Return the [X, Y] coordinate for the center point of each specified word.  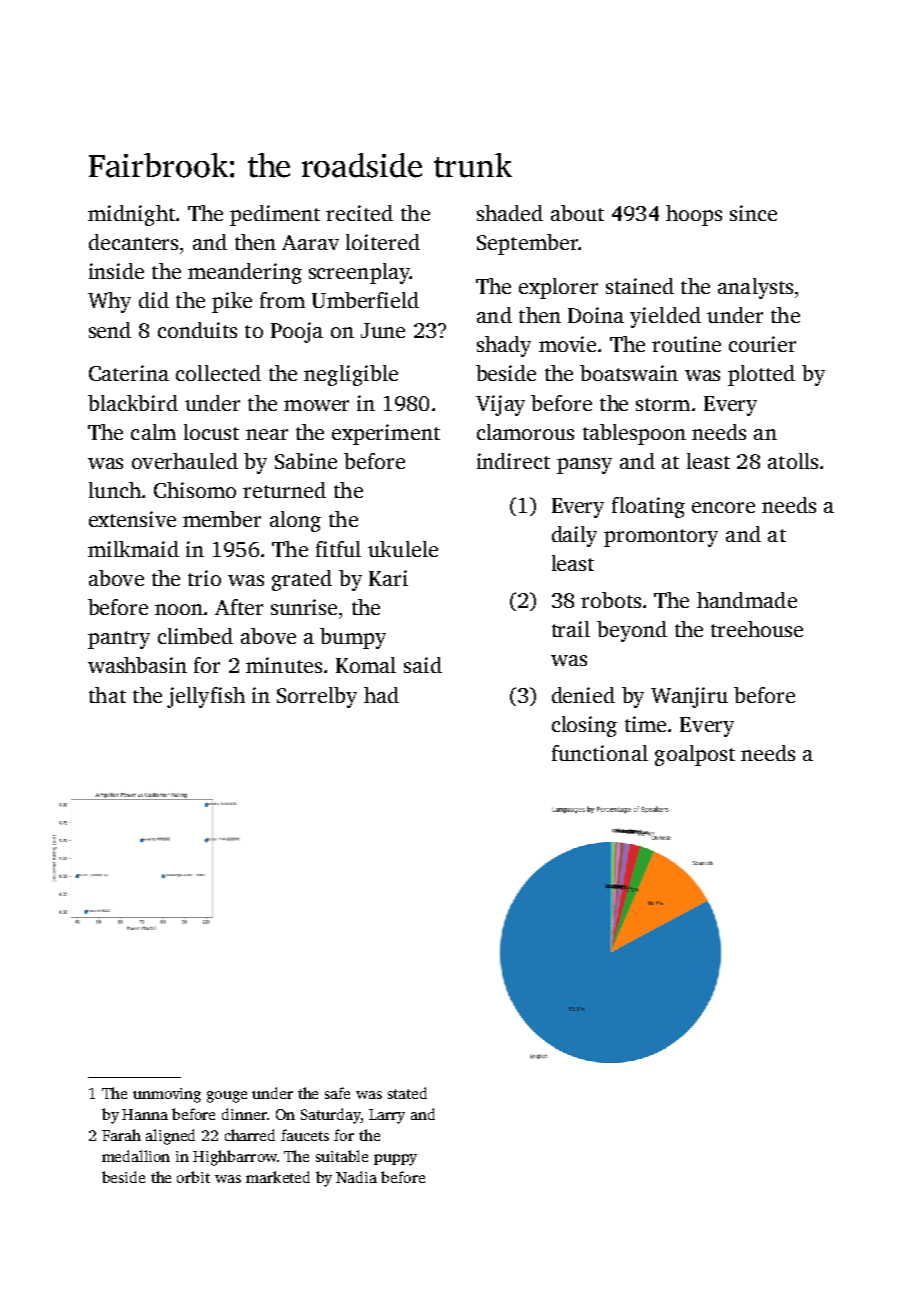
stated [407, 1093]
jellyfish [206, 697]
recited [359, 213]
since [753, 213]
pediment [275, 215]
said [423, 665]
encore [723, 507]
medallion [136, 1156]
